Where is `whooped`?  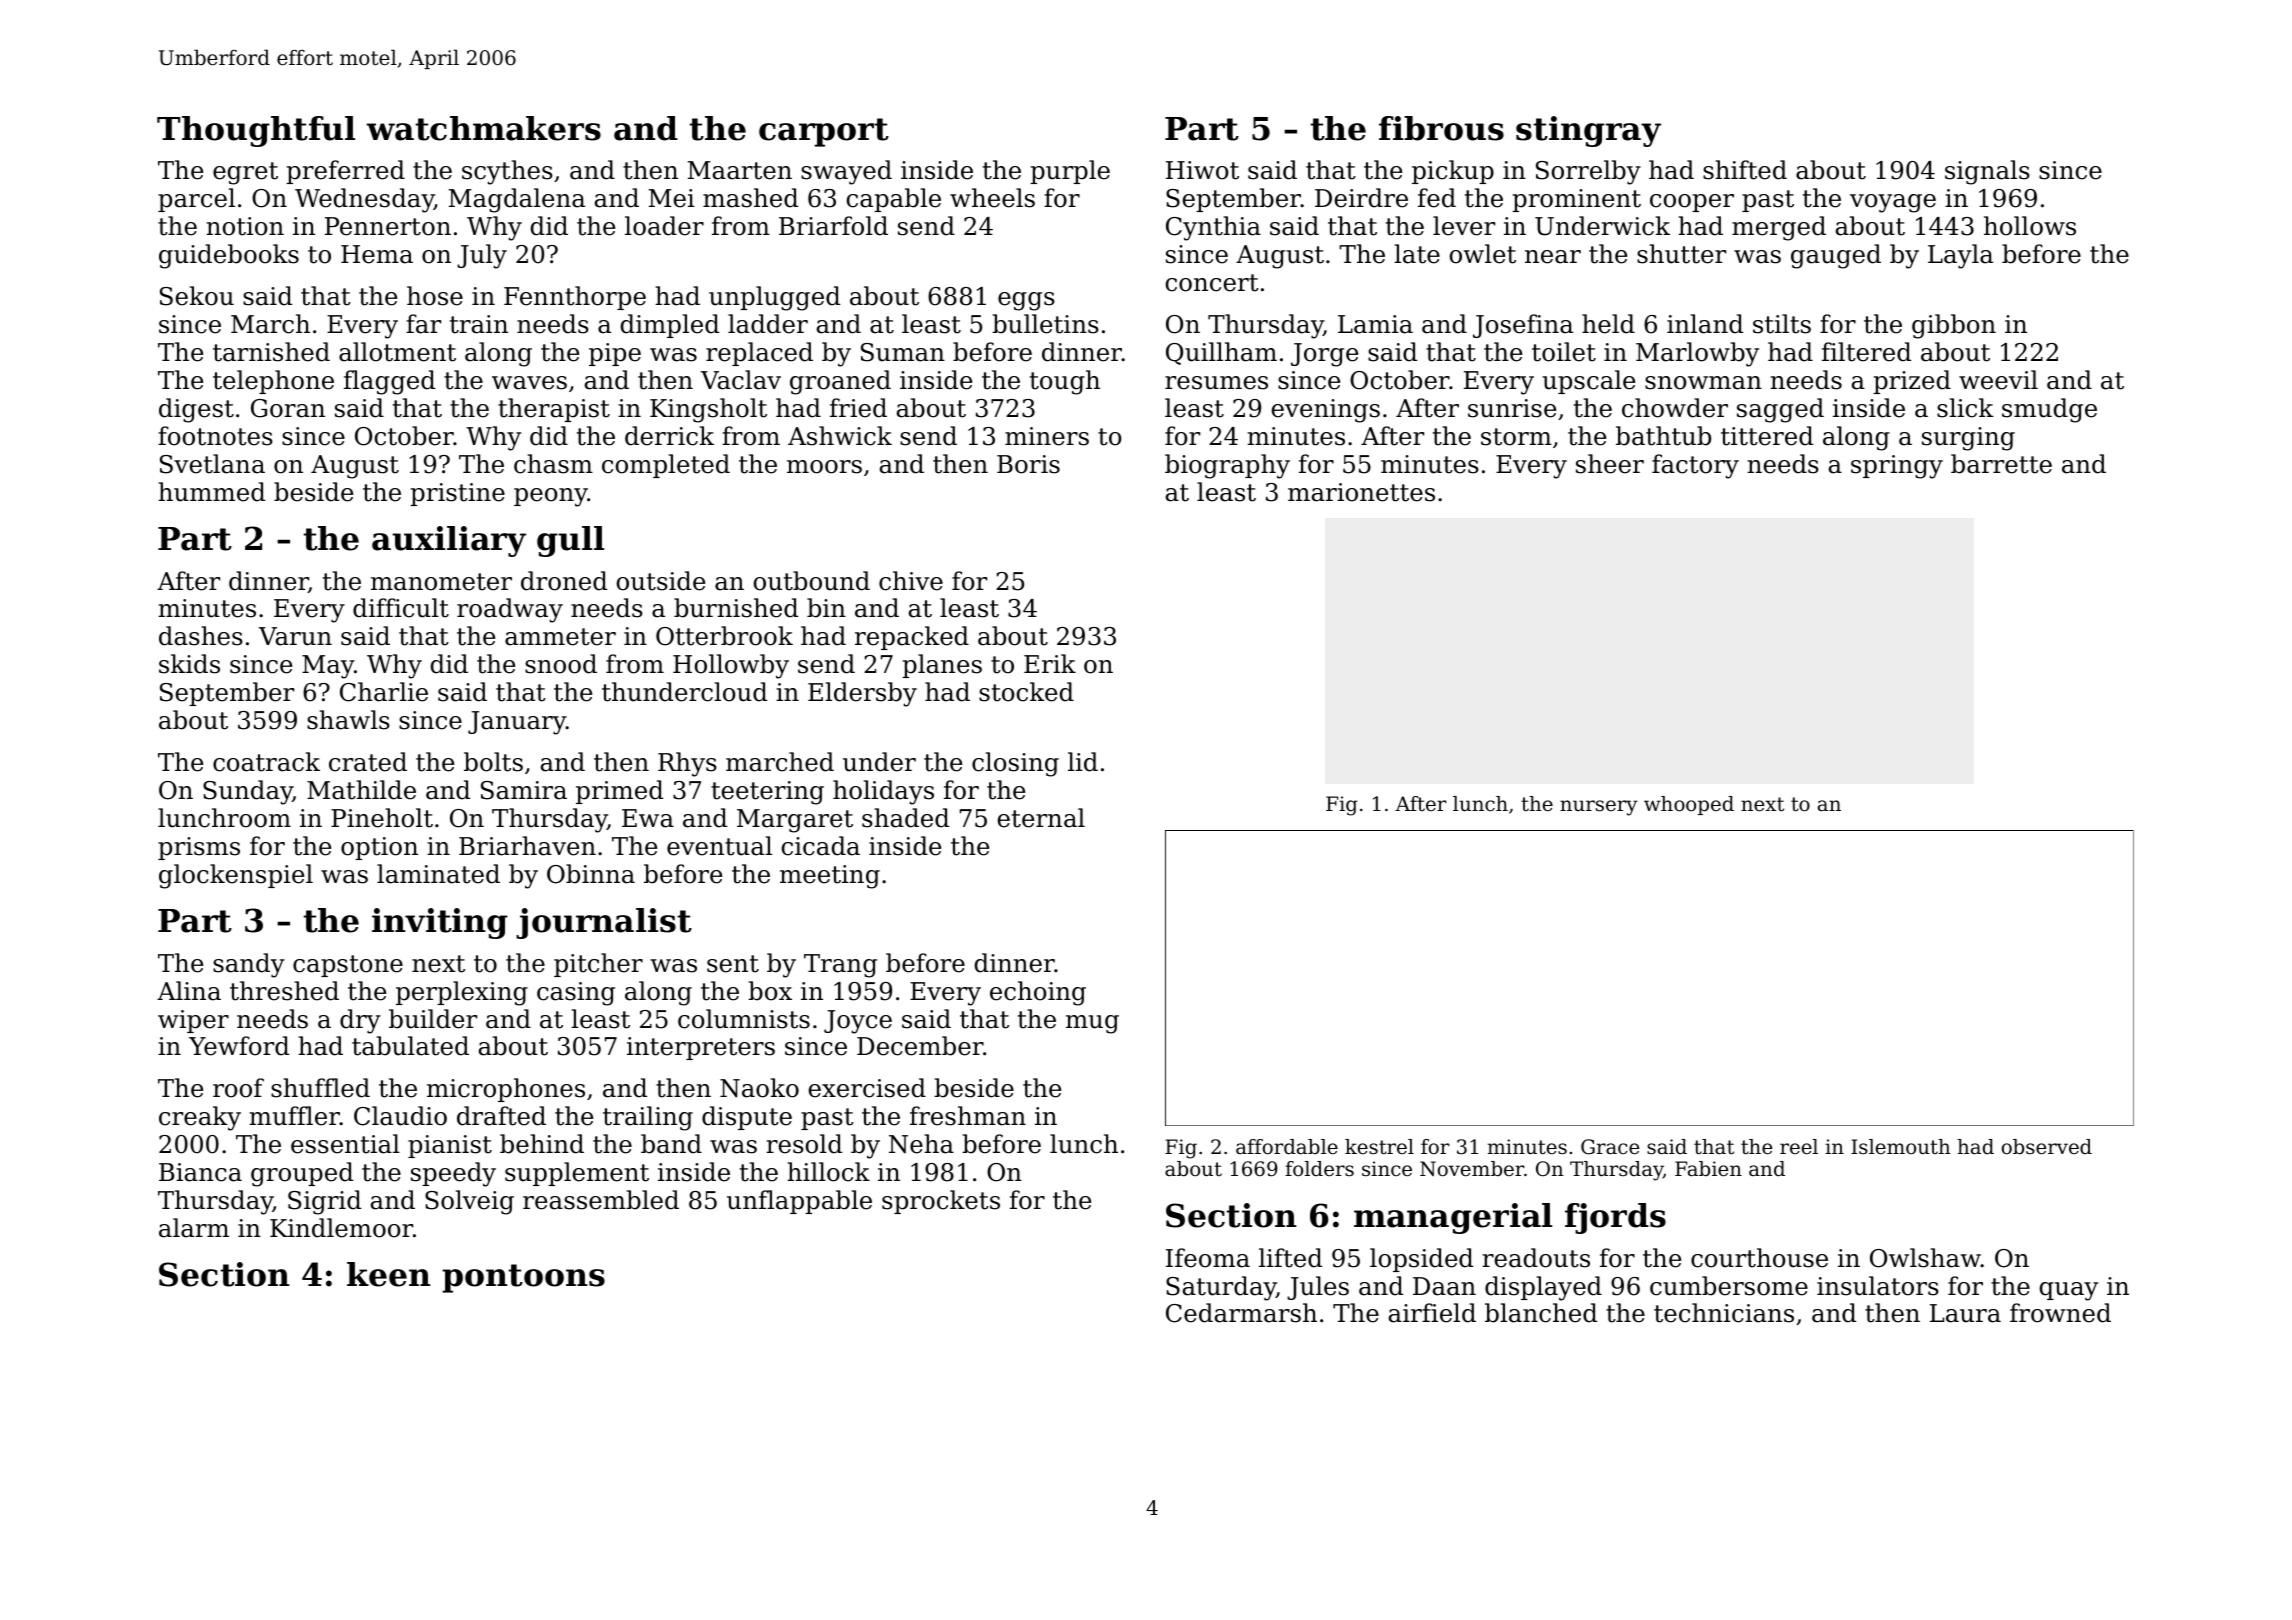 whooped is located at coordinates (1689, 805).
